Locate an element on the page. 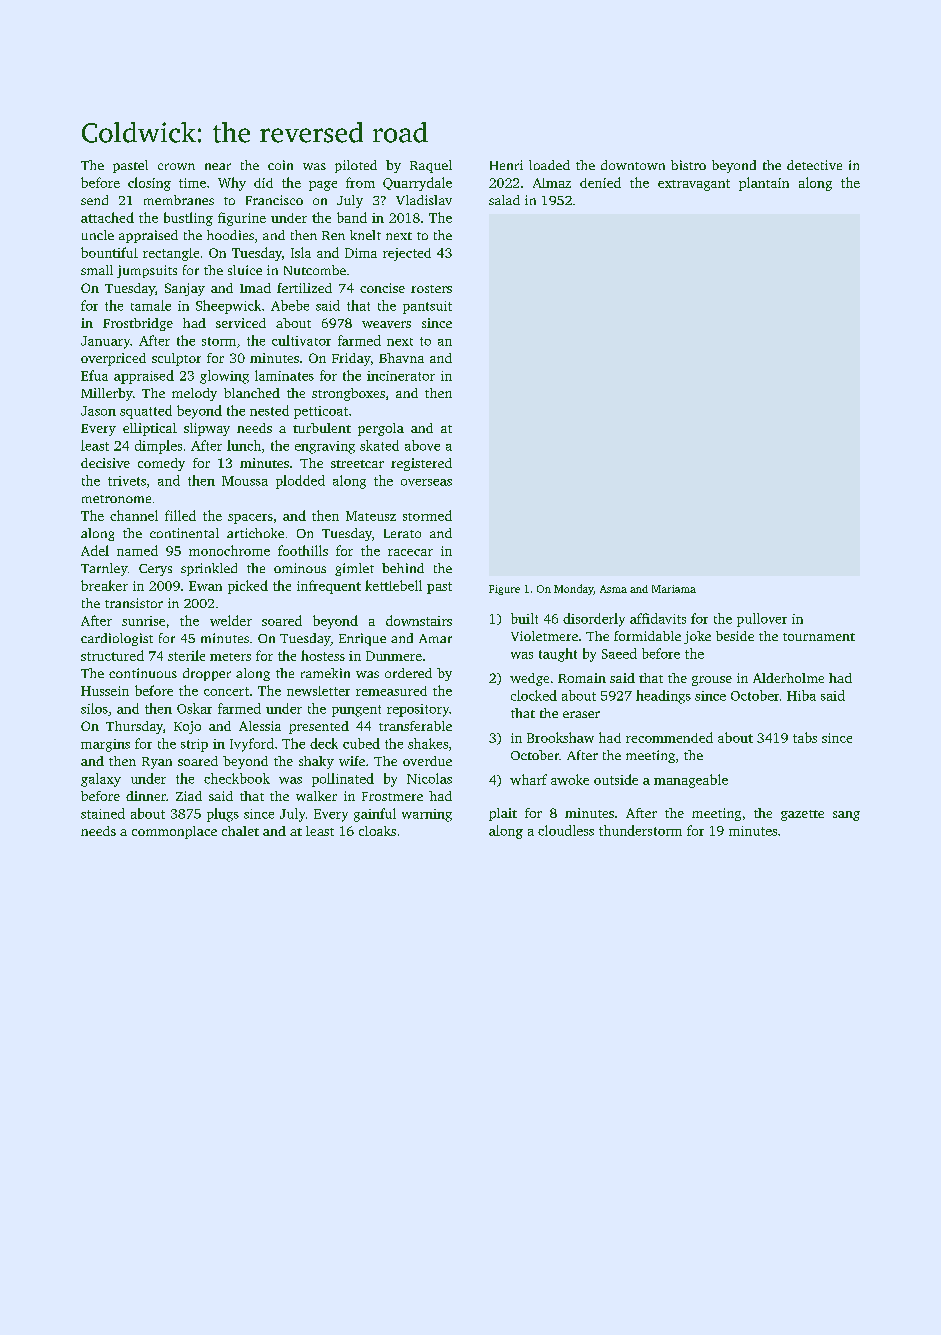 This page has height=1335, width=941. ordered is located at coordinates (408, 673).
